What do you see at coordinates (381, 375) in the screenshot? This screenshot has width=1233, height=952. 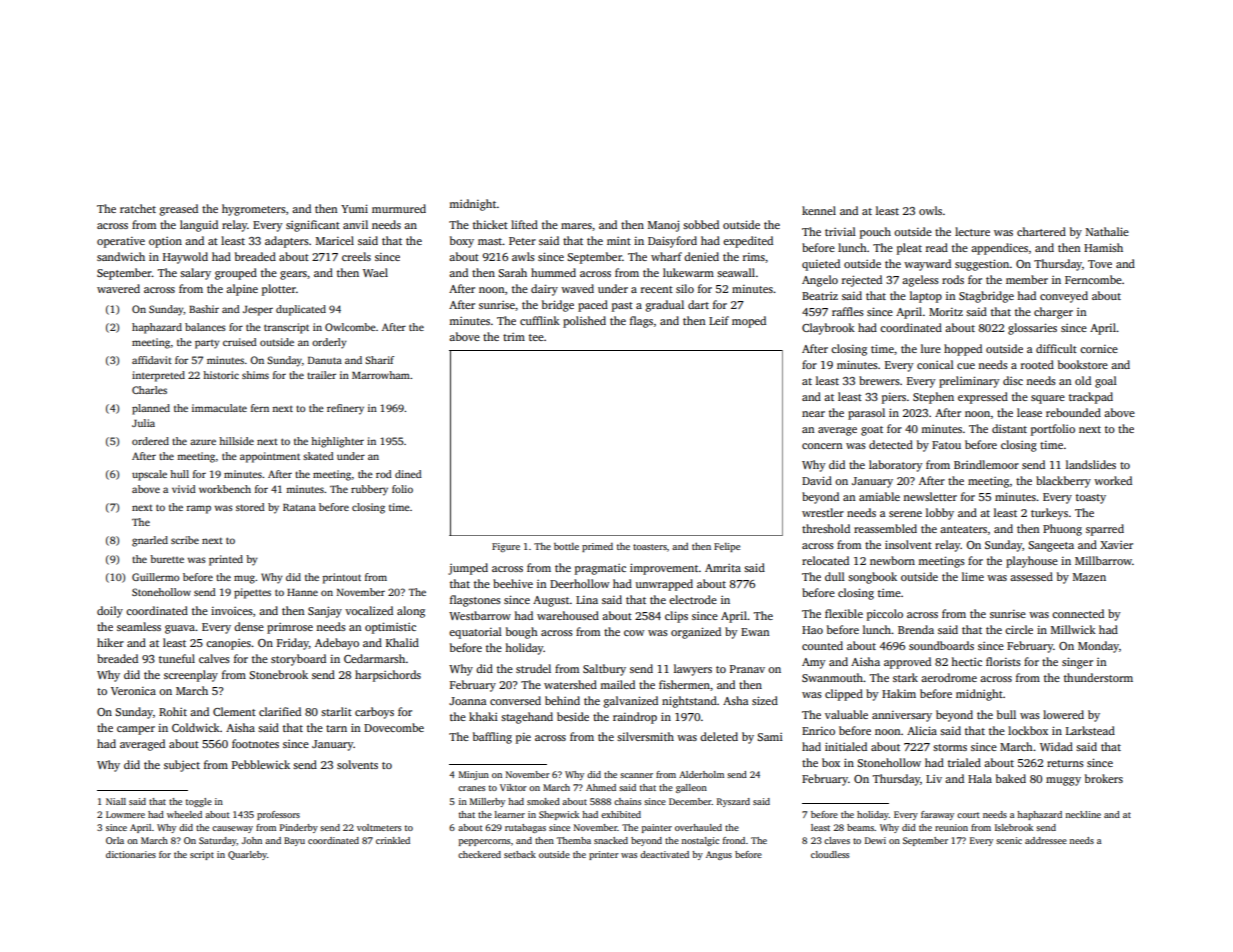 I see `Marrowham` at bounding box center [381, 375].
